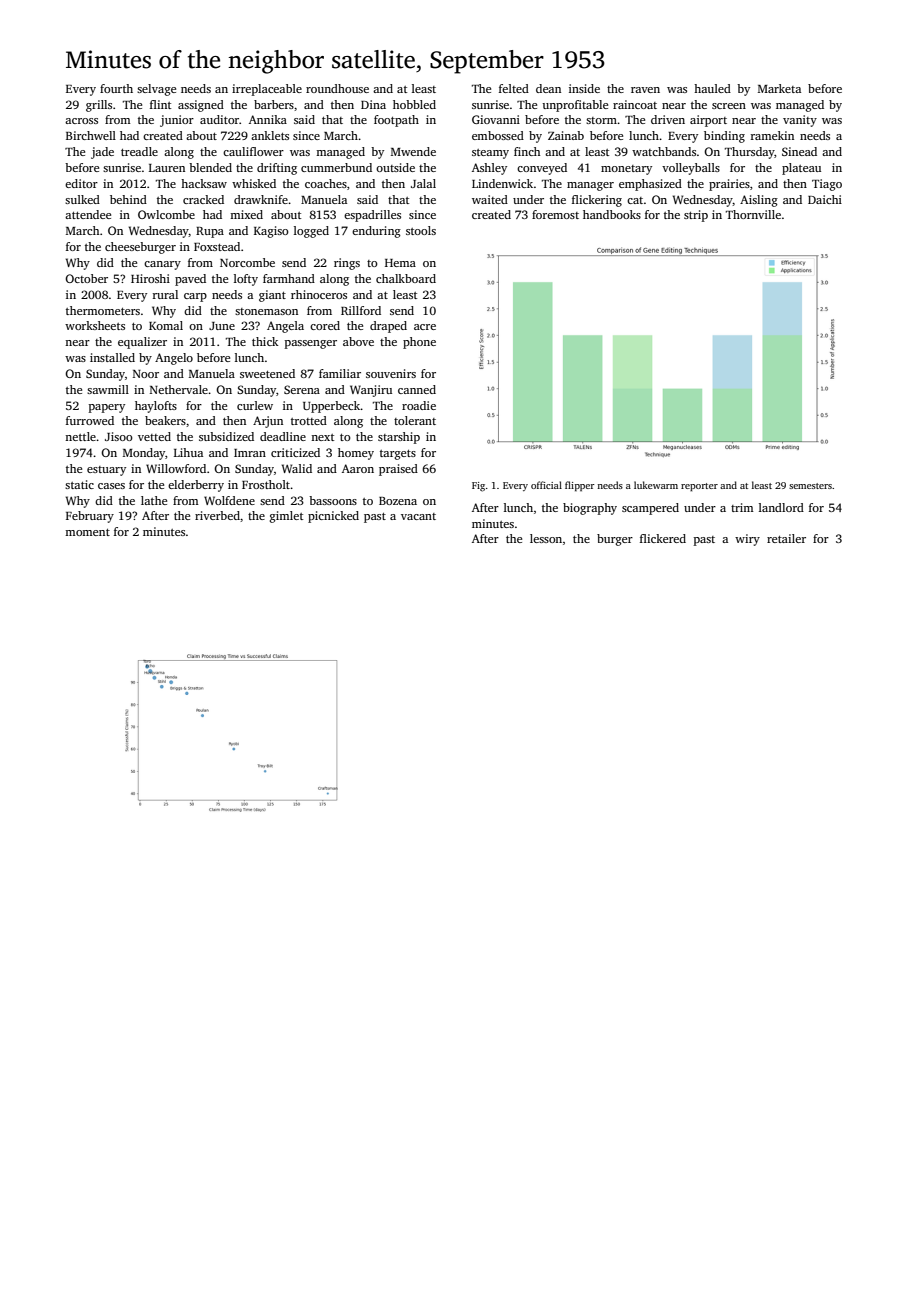 Image resolution: width=908 pixels, height=1316 pixels. Describe the element at coordinates (413, 151) in the document. I see `Mwende` at that location.
